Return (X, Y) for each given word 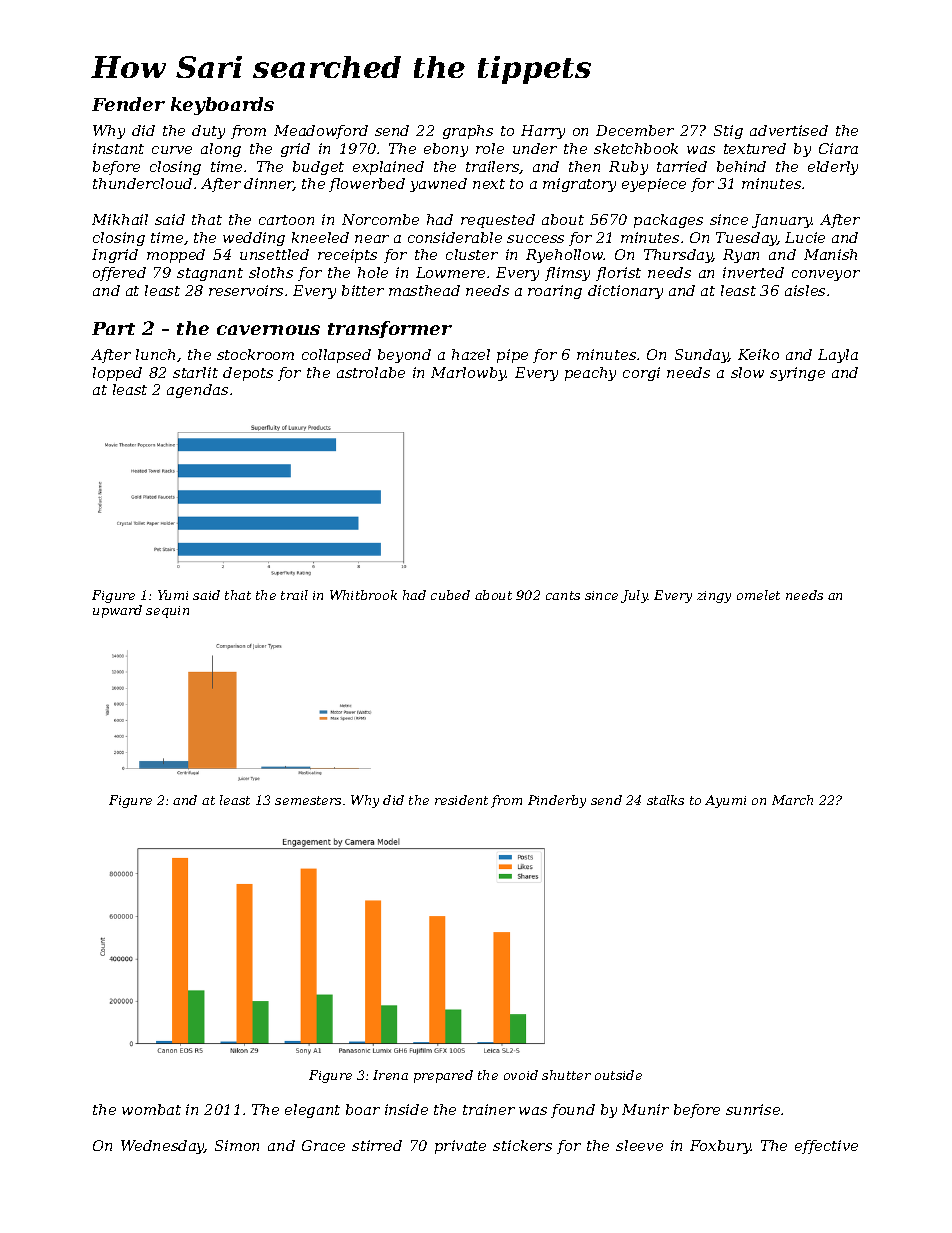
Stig (728, 132)
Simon (237, 1145)
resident (461, 800)
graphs (468, 132)
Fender (128, 104)
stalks (665, 800)
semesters (308, 800)
